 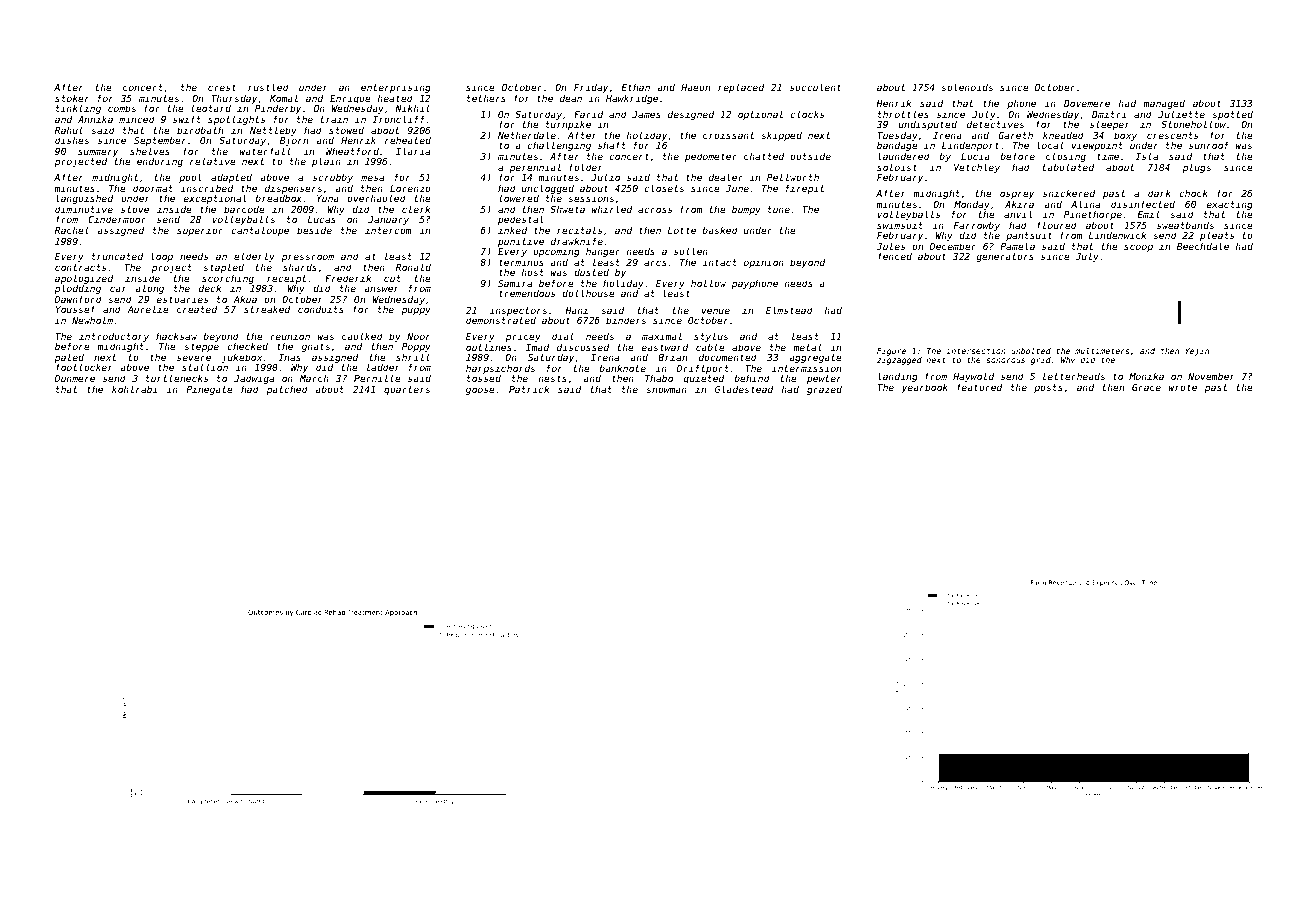 What do you see at coordinates (1015, 135) in the page?
I see `Gareth` at bounding box center [1015, 135].
